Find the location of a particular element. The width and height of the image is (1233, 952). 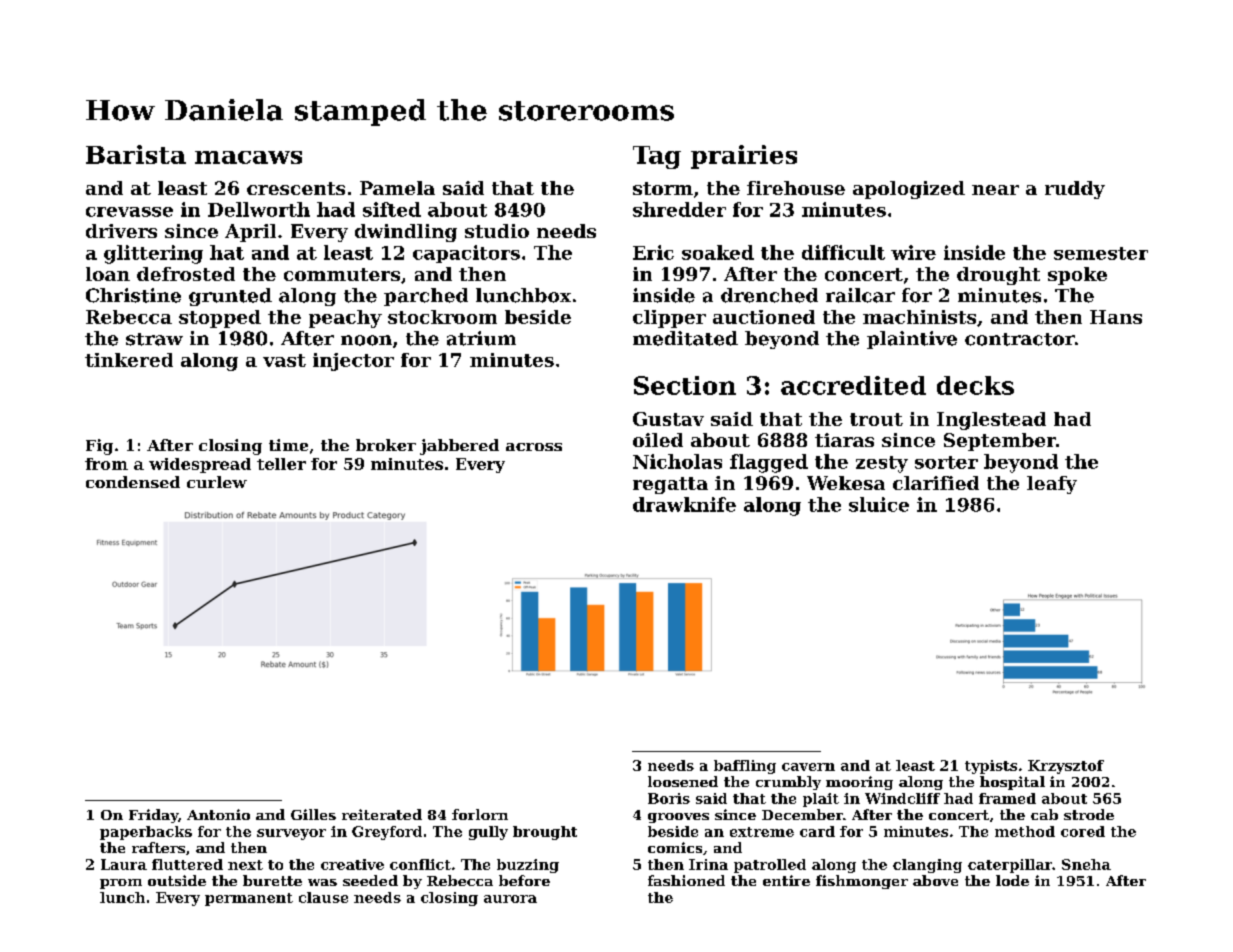

Krzysztof is located at coordinates (1066, 767).
